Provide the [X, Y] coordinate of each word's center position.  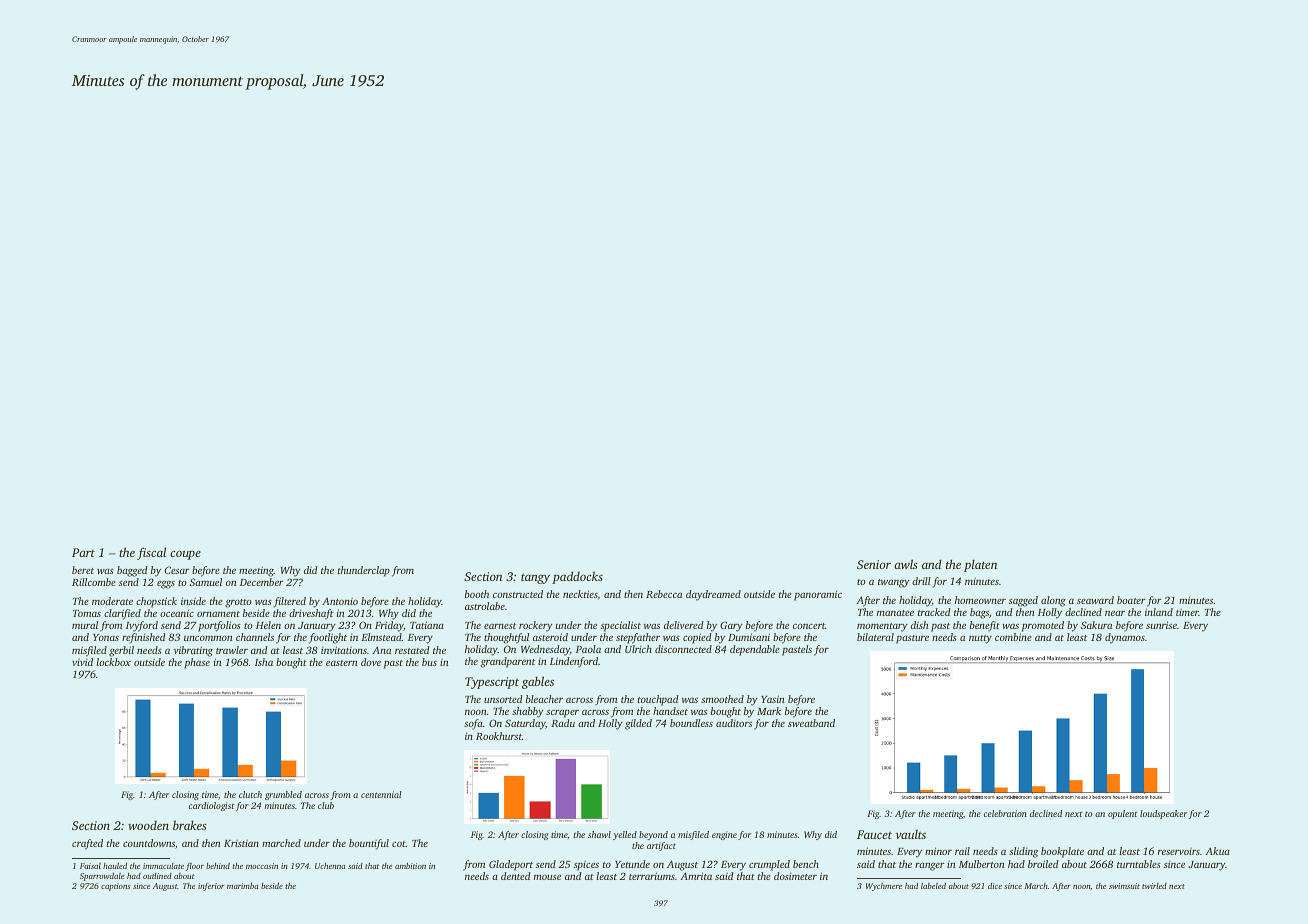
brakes [190, 825]
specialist [621, 626]
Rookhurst [499, 736]
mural [85, 625]
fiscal [151, 553]
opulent [1123, 814]
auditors [734, 723]
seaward [1095, 600]
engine [724, 835]
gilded [638, 724]
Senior [874, 564]
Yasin [773, 699]
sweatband [811, 723]
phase [197, 663]
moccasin [262, 866]
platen [980, 565]
